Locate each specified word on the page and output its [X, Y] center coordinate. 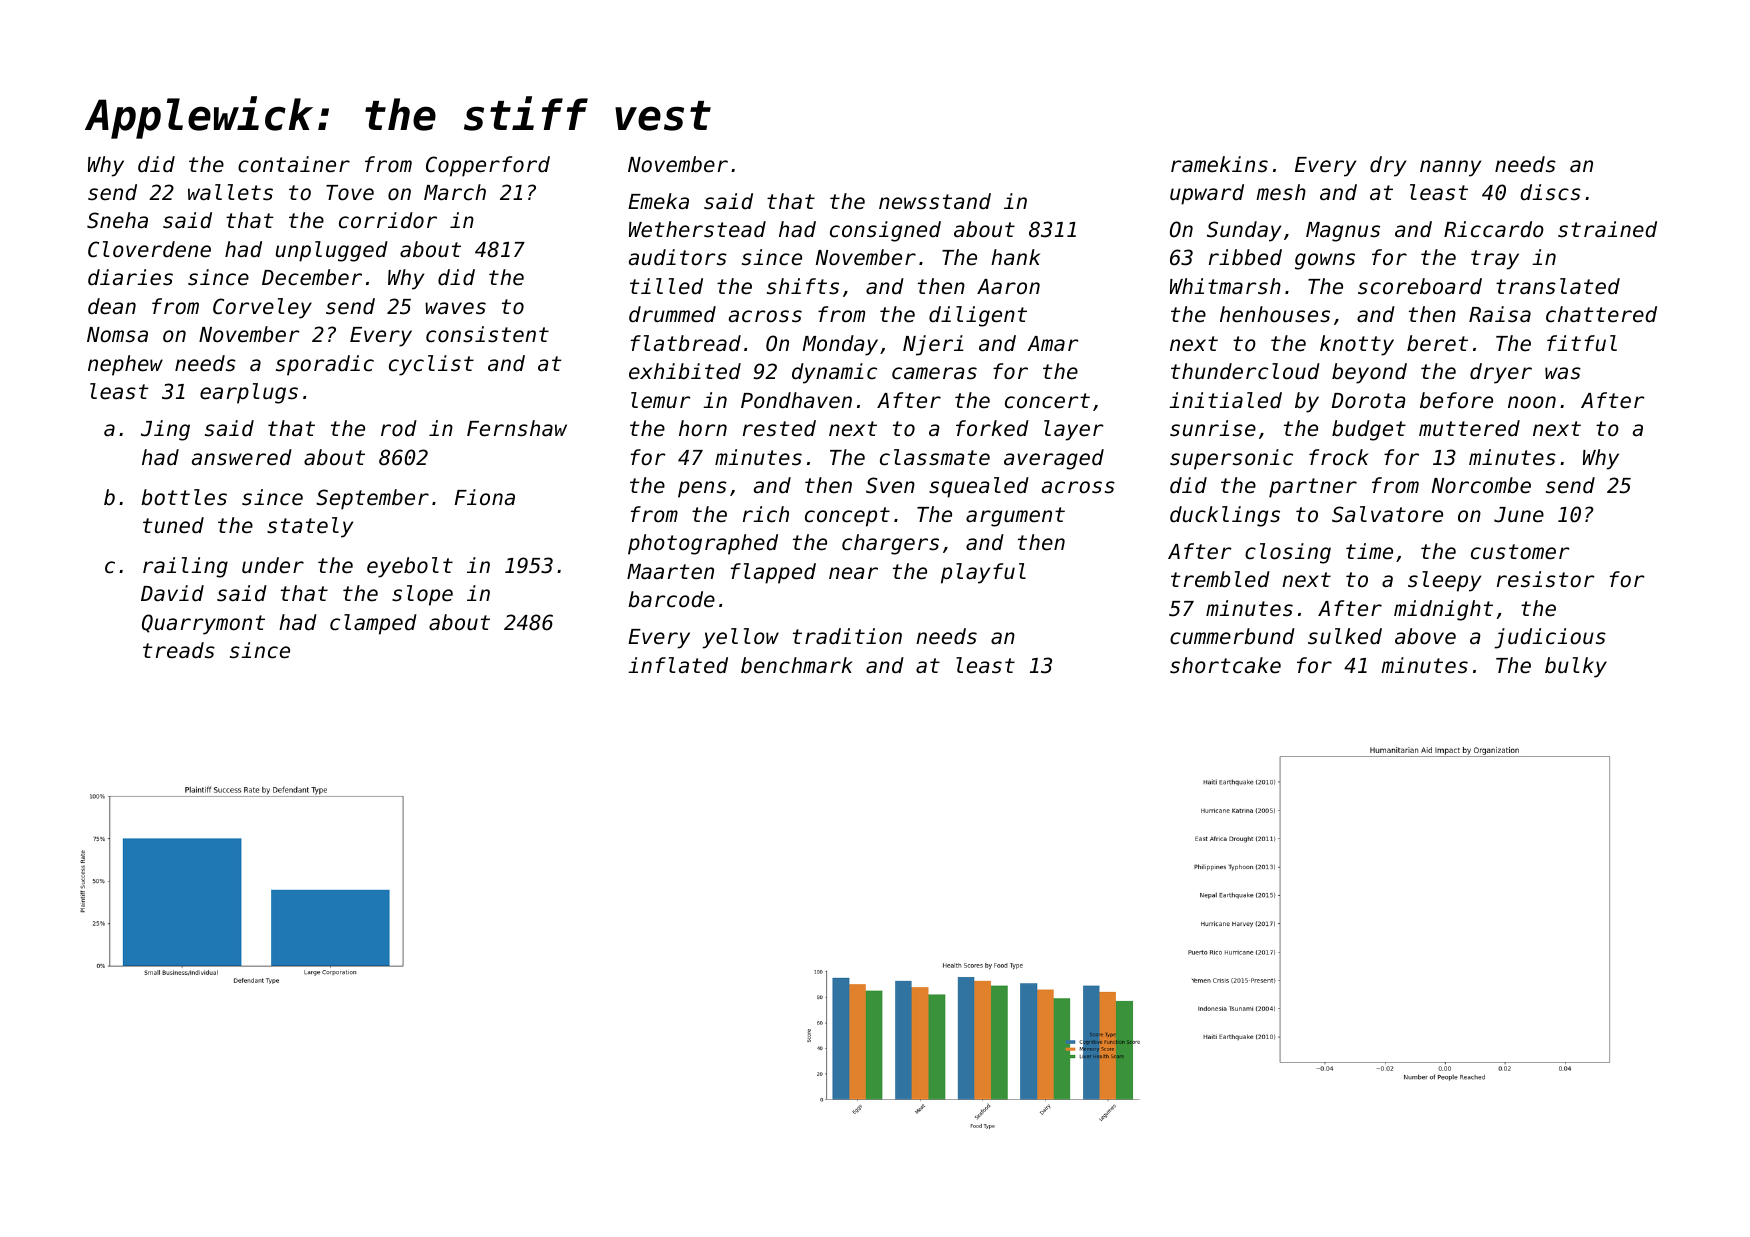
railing [185, 567]
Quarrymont [203, 624]
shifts [803, 286]
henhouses [1275, 314]
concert [1047, 401]
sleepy [1444, 581]
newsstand [935, 201]
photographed [703, 544]
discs [1550, 192]
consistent [487, 334]
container [294, 164]
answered [242, 457]
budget [1369, 430]
